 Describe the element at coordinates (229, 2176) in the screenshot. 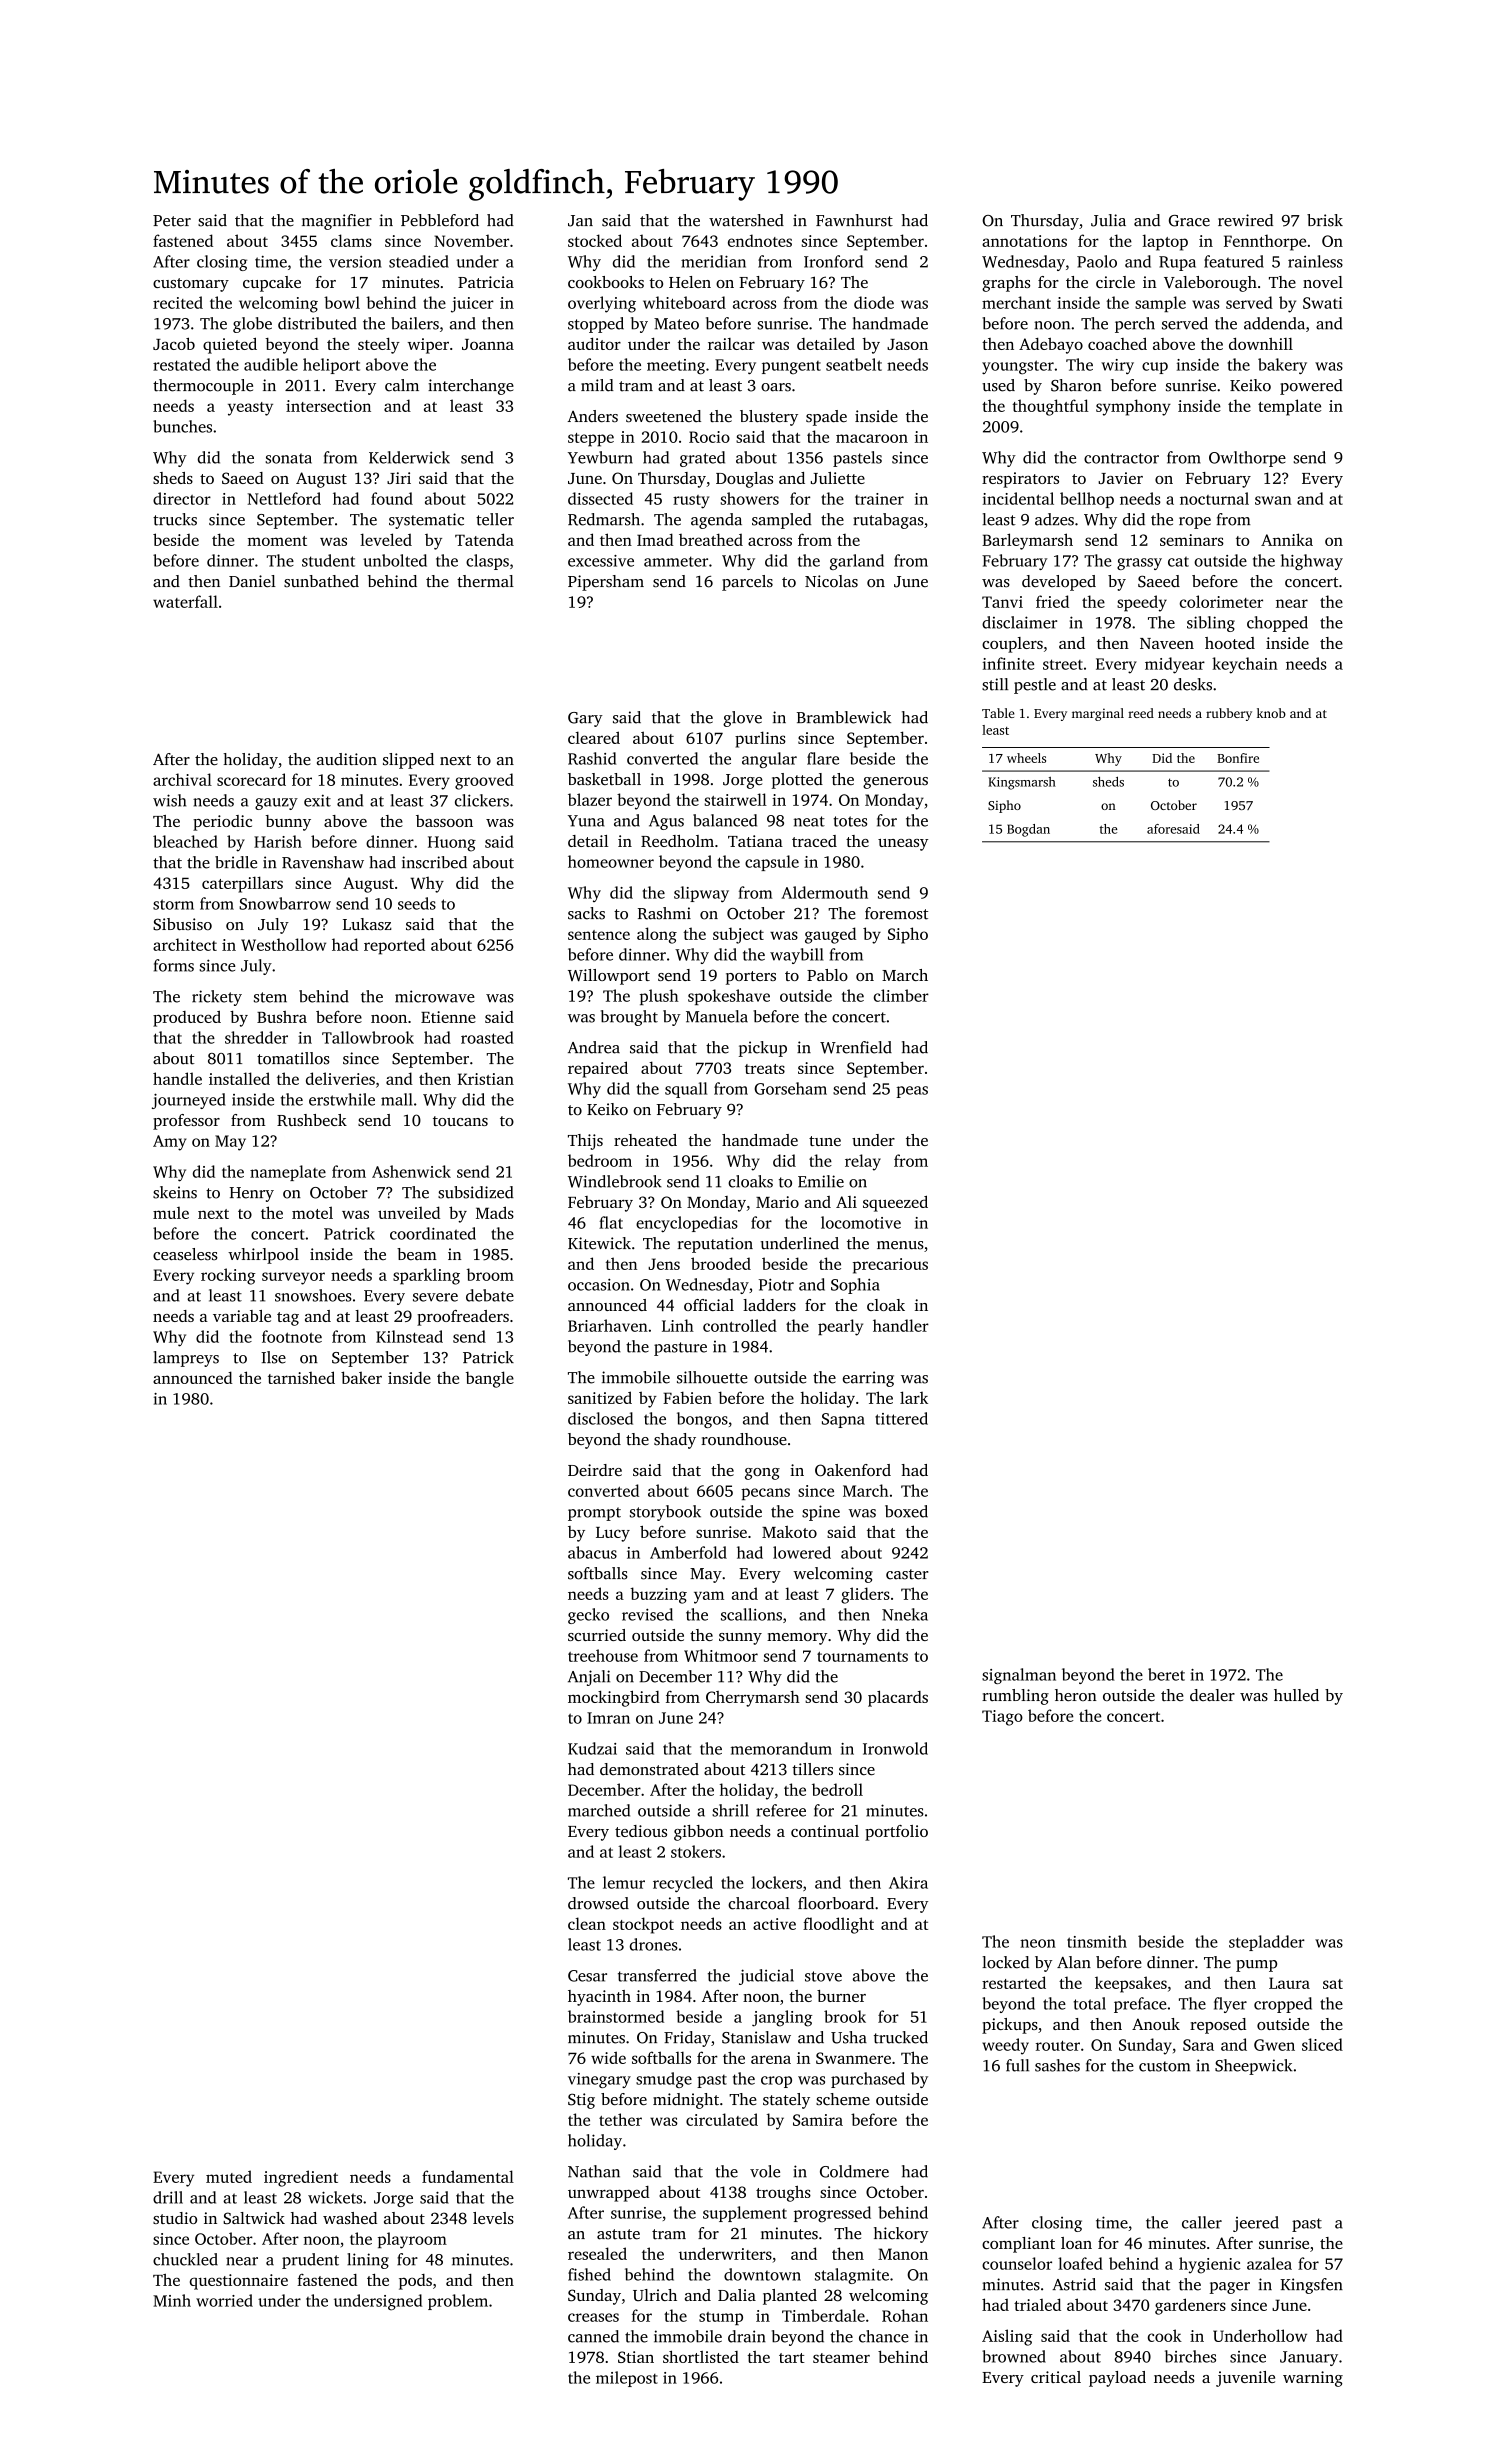

I see `muted` at that location.
